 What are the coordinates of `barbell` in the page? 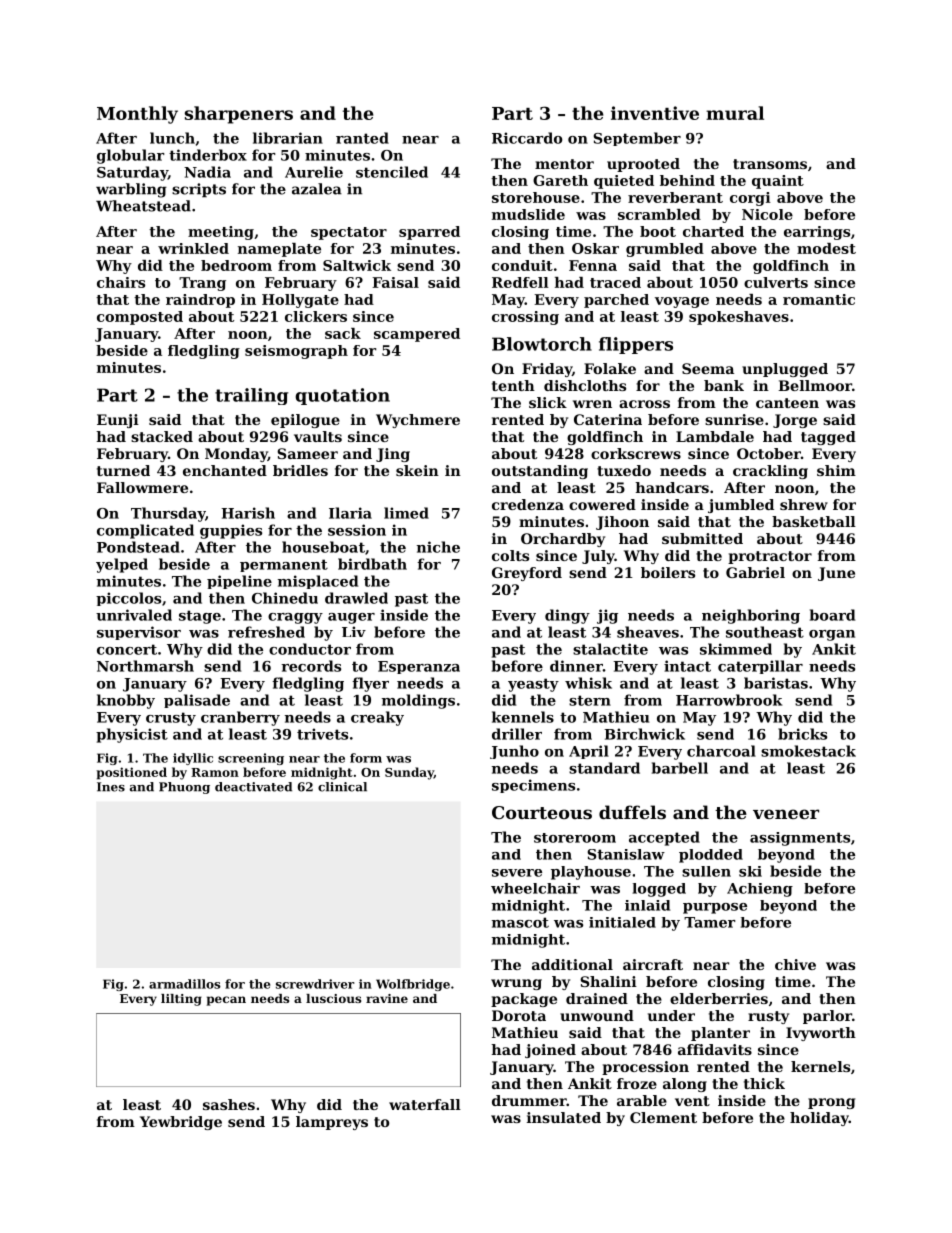 It's located at (680, 768).
